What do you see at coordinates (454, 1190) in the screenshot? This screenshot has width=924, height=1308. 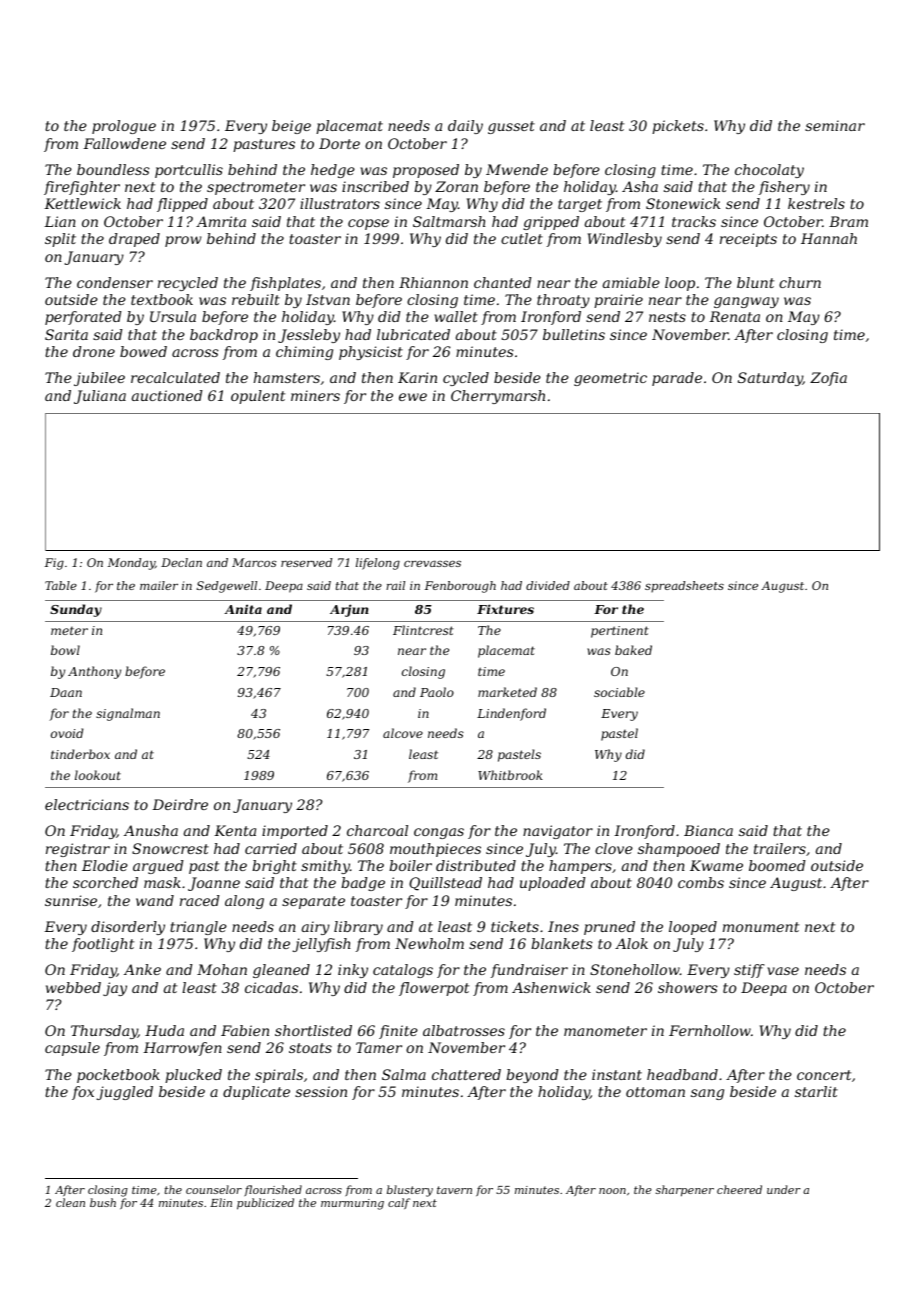 I see `tavern` at bounding box center [454, 1190].
